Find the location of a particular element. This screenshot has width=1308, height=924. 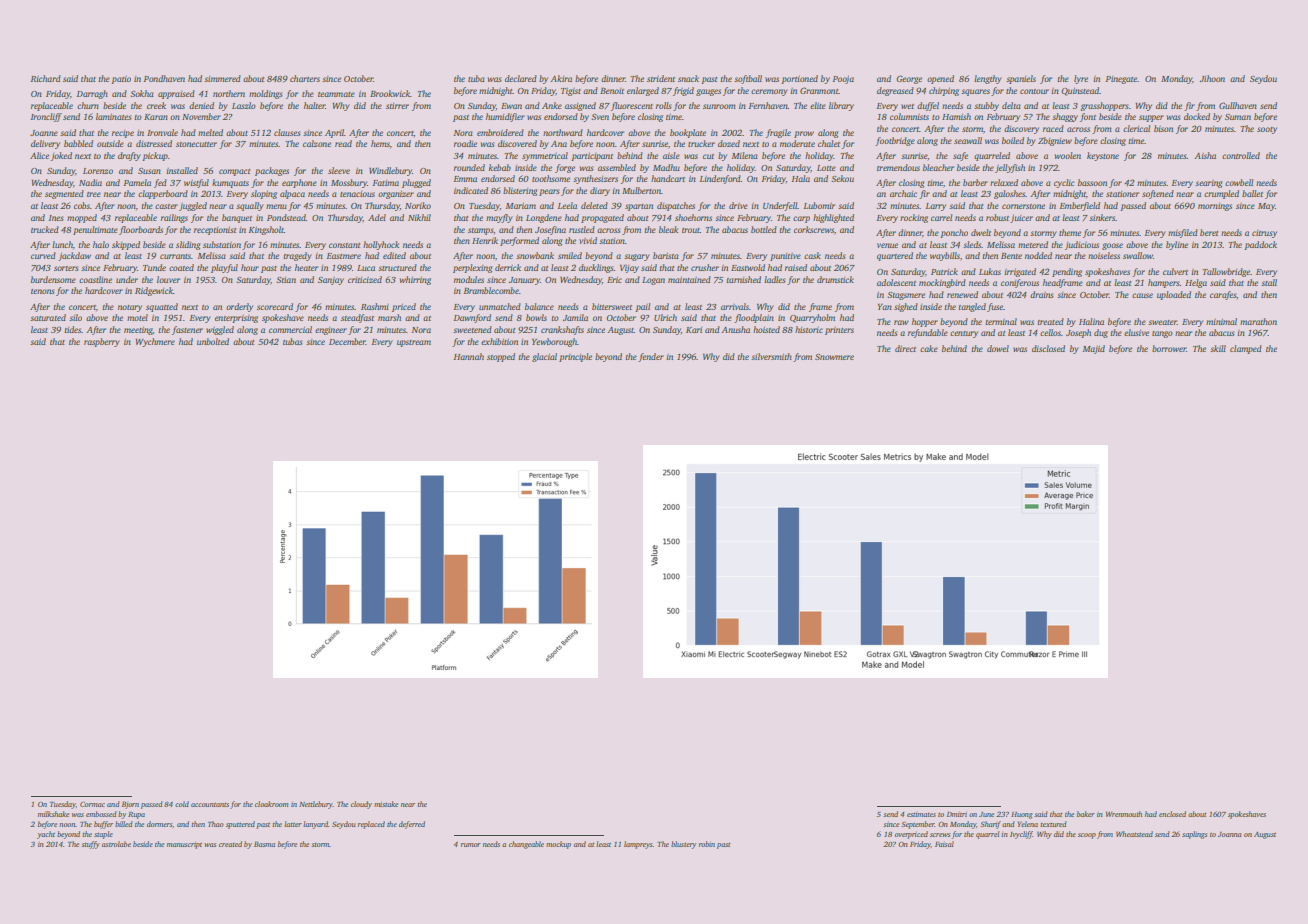

Basma is located at coordinates (264, 844).
